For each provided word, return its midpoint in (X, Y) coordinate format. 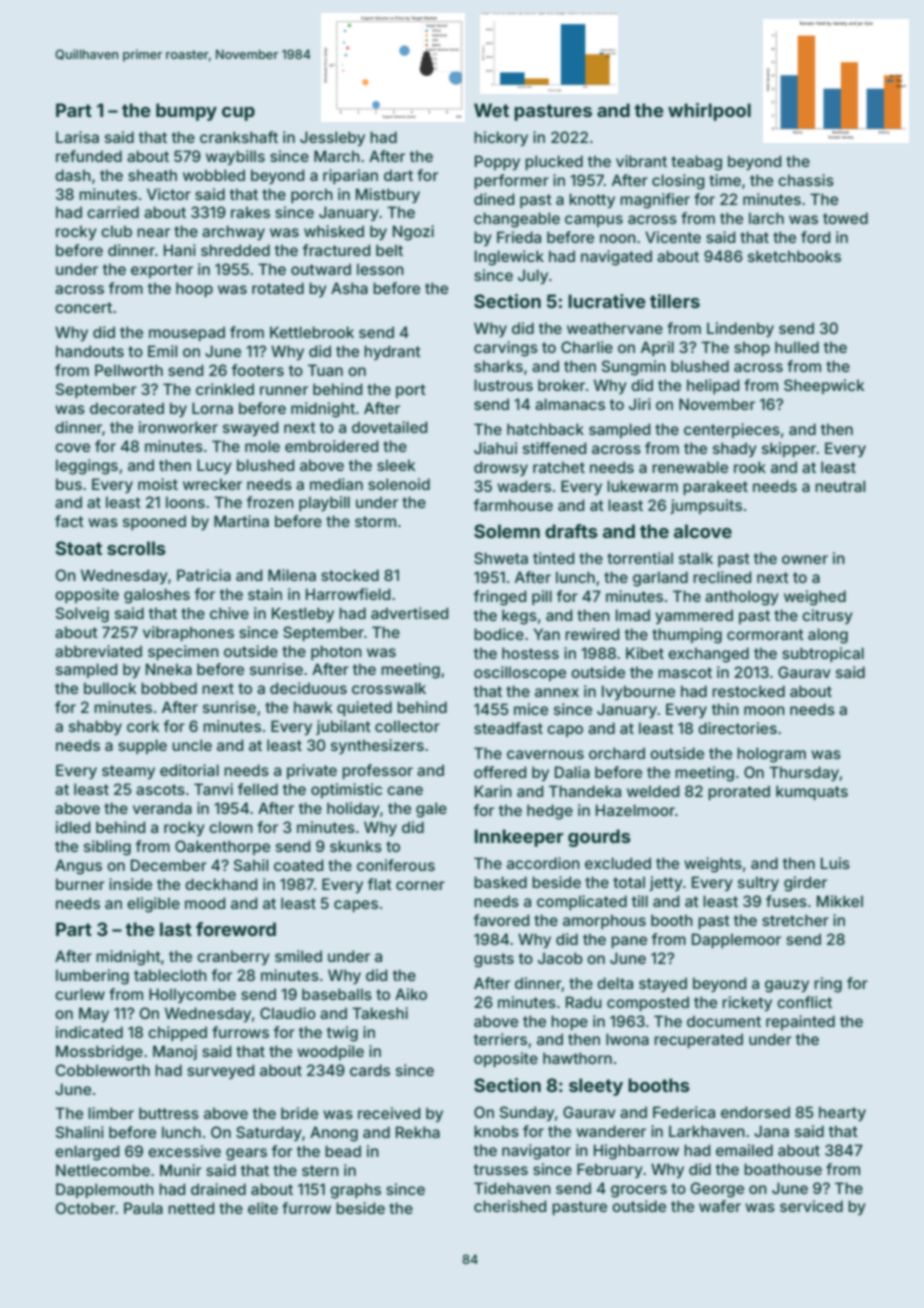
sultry (758, 883)
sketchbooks (794, 256)
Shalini (80, 1132)
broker (561, 385)
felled (258, 789)
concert (83, 307)
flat (380, 884)
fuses (786, 901)
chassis (806, 180)
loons (185, 502)
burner (80, 884)
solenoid (399, 484)
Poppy (497, 162)
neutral (840, 486)
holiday (353, 809)
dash (73, 175)
